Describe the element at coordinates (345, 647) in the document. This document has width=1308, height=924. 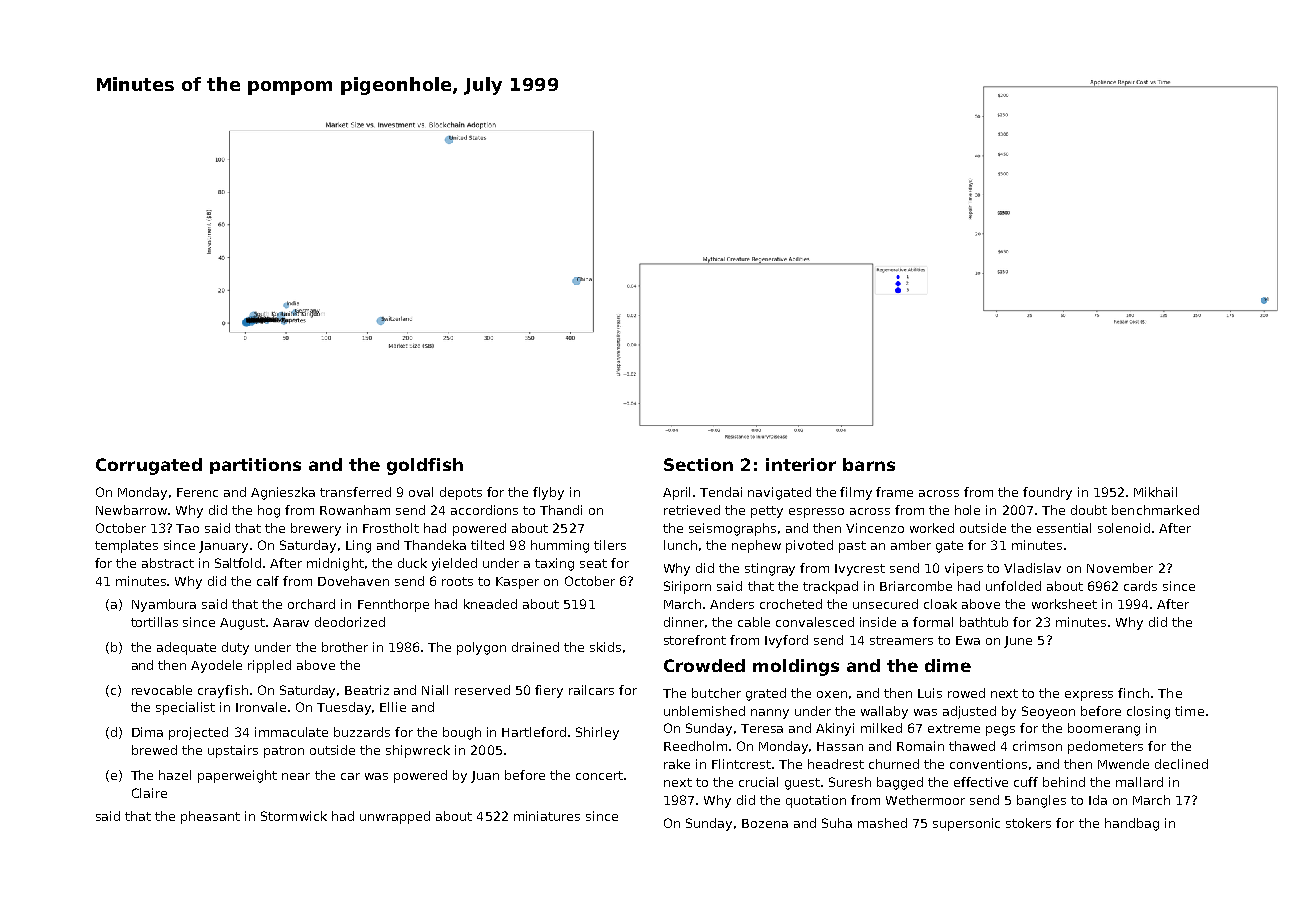
I see `brother` at that location.
